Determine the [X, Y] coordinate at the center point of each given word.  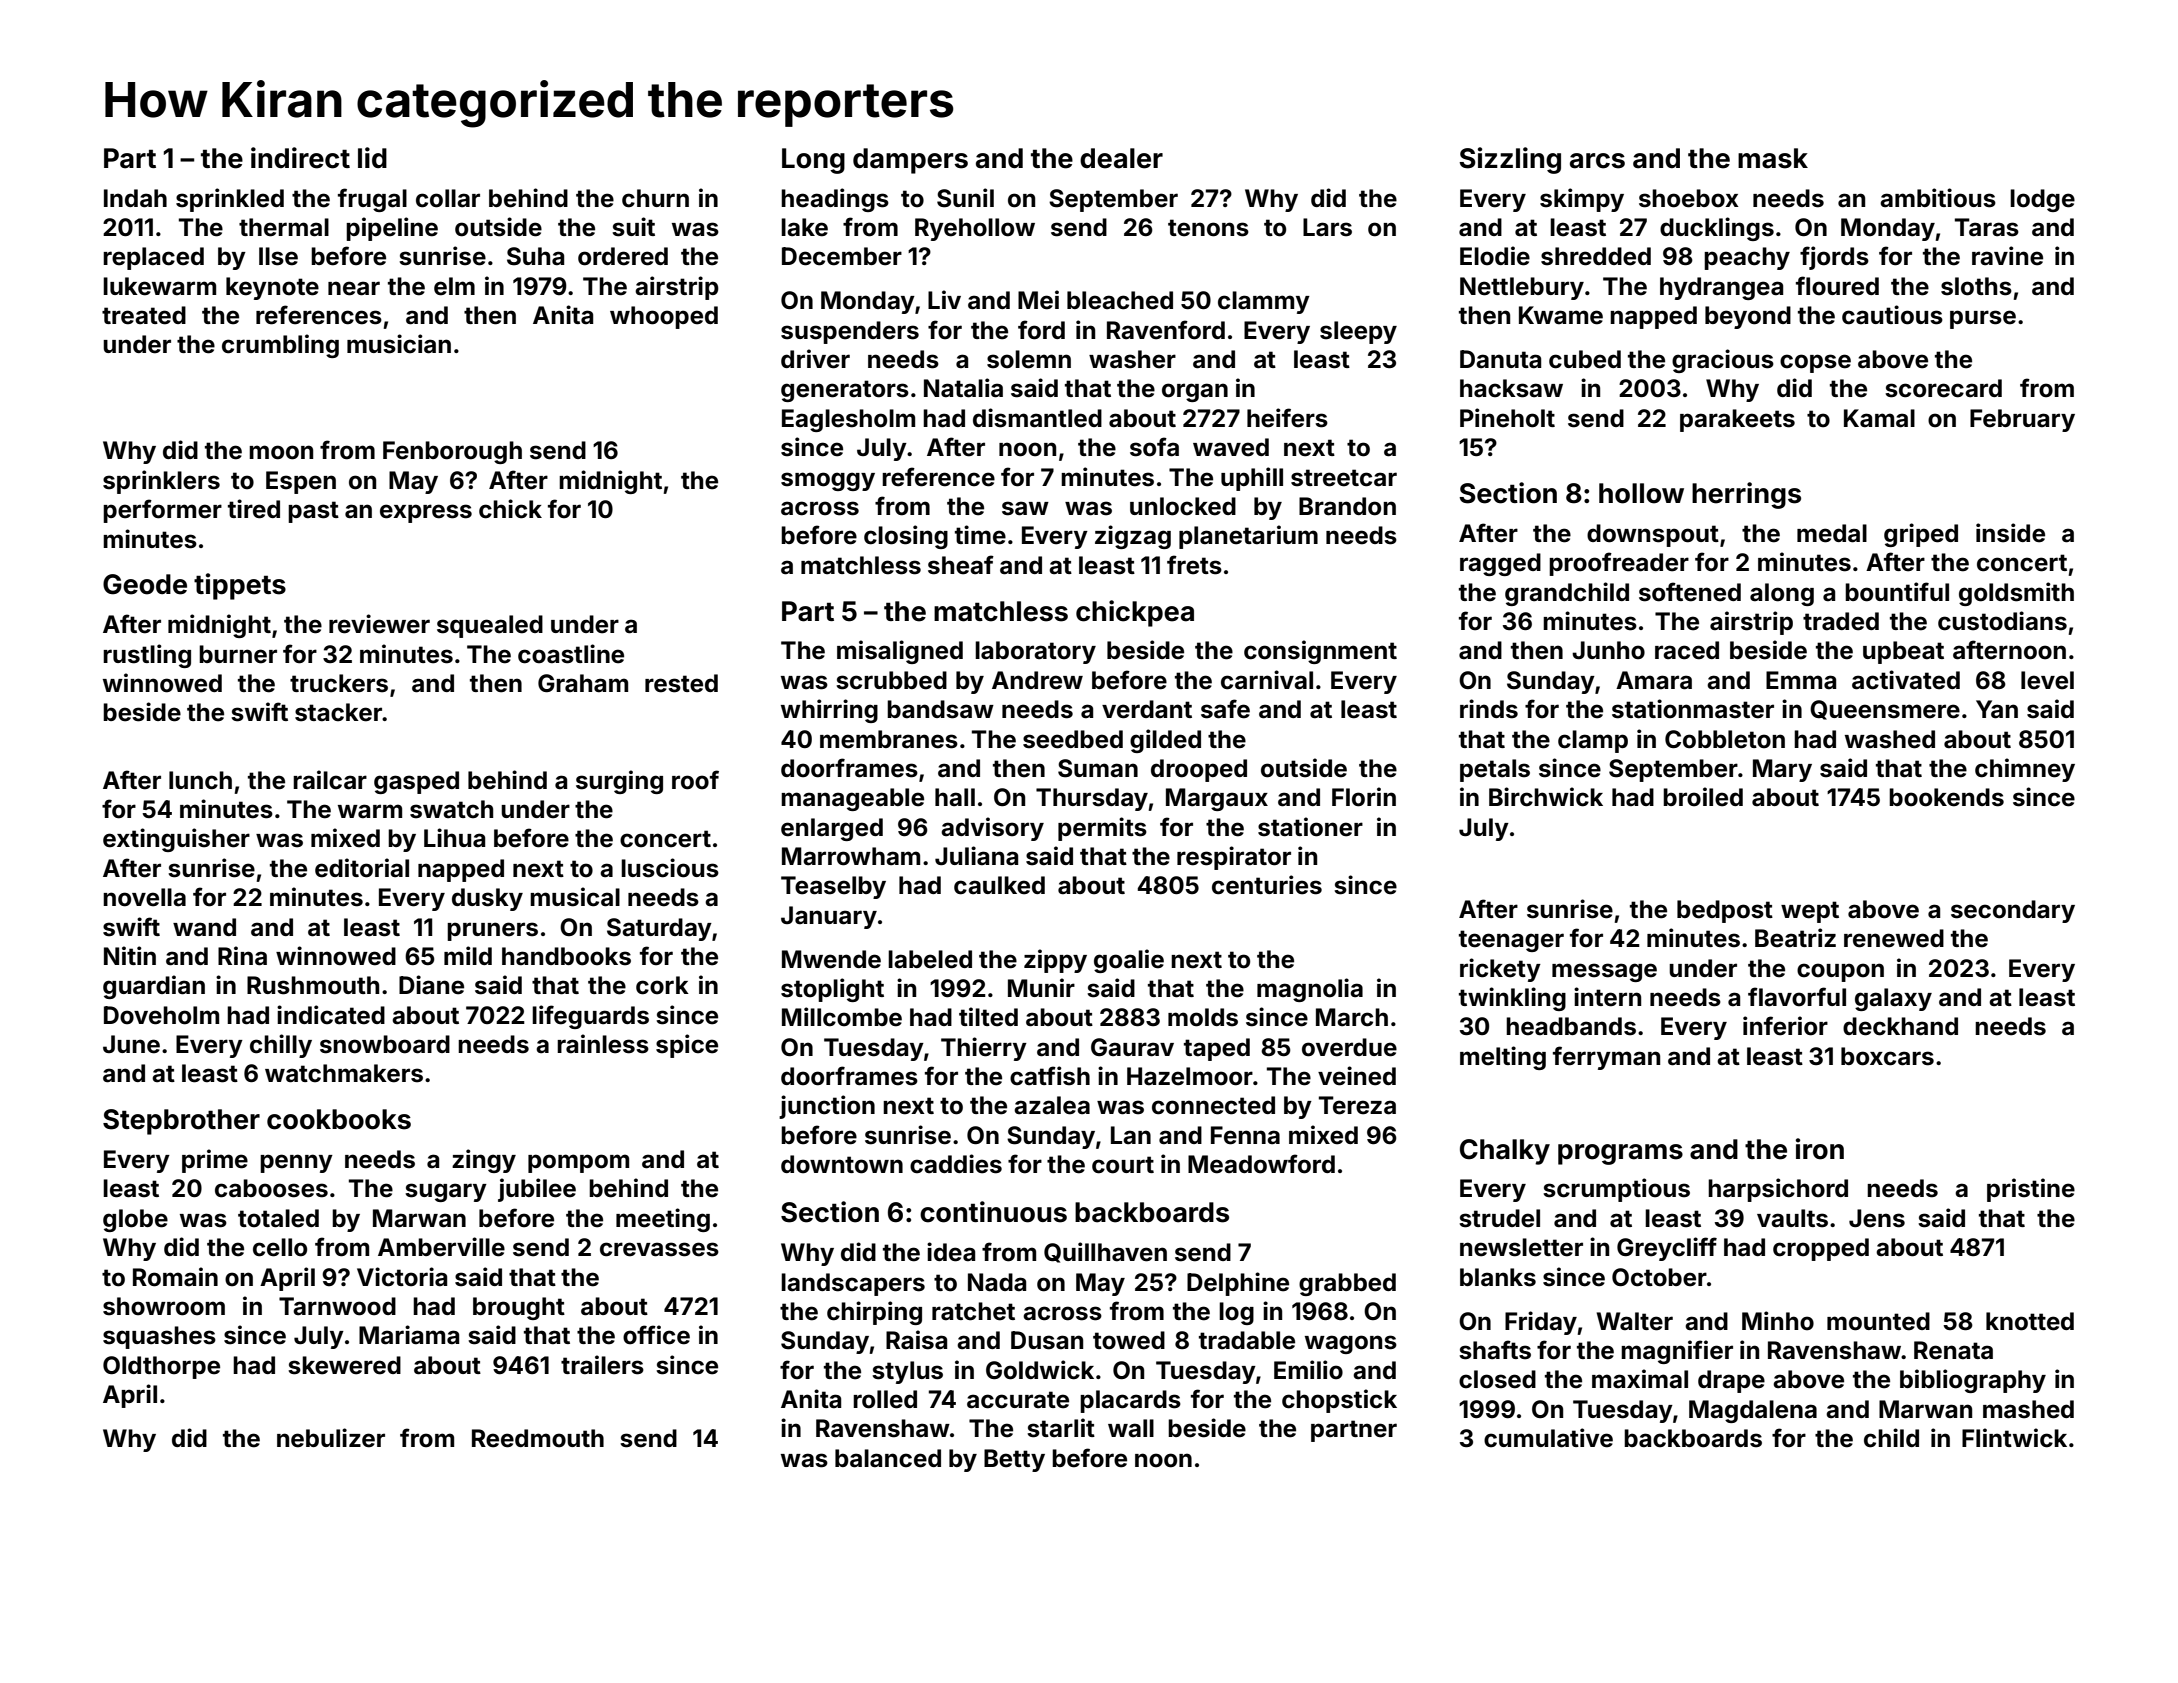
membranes [889, 739]
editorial [362, 868]
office [656, 1335]
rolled [885, 1399]
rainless [603, 1044]
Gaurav [1132, 1047]
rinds [1489, 709]
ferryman [1606, 1058]
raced [1687, 650]
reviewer [379, 624]
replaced [153, 258]
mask [1773, 158]
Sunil [965, 198]
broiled [1703, 797]
